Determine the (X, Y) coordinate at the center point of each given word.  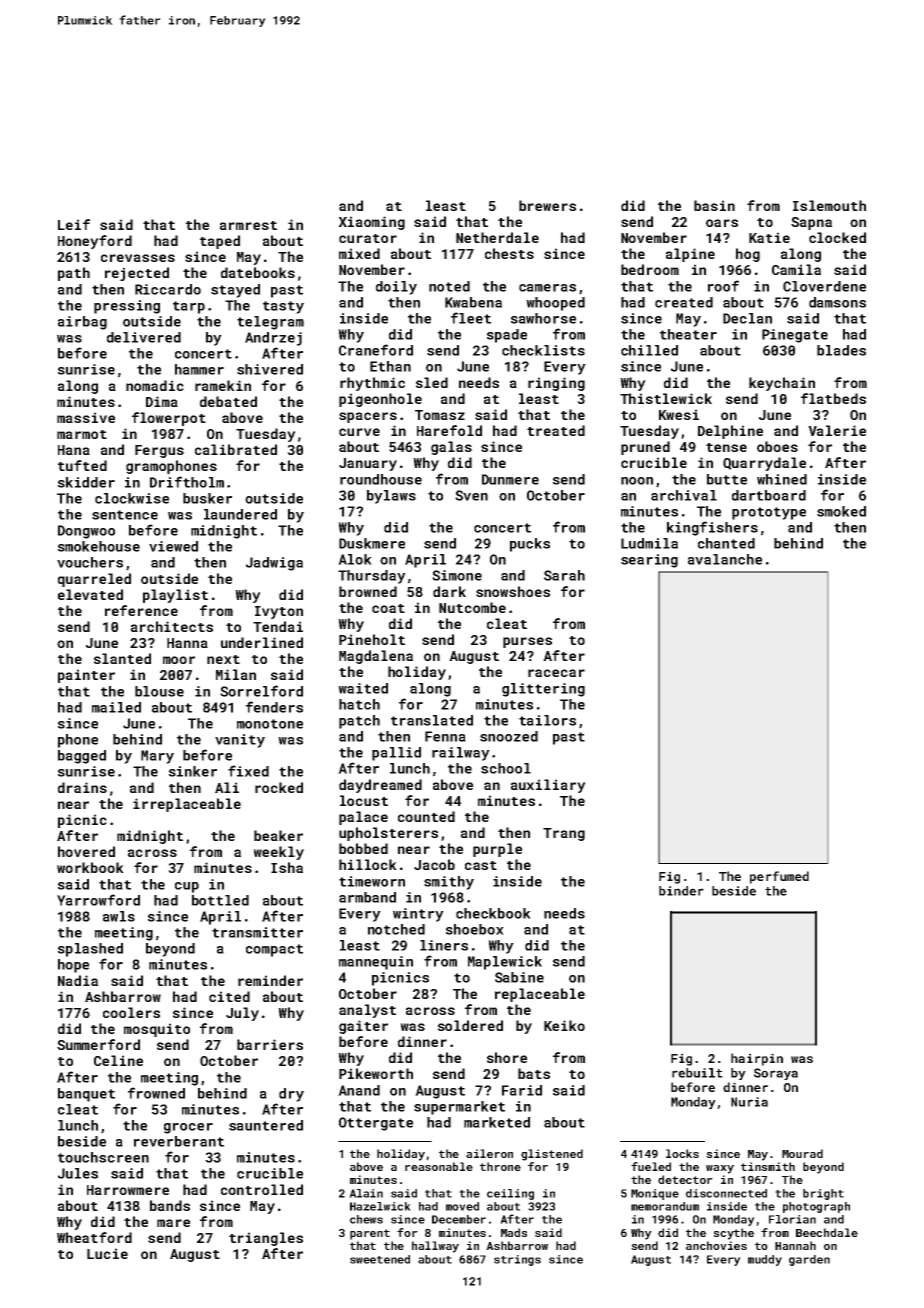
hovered (86, 851)
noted (449, 286)
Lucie (107, 1253)
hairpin (757, 1059)
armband (367, 897)
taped (220, 242)
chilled (649, 350)
